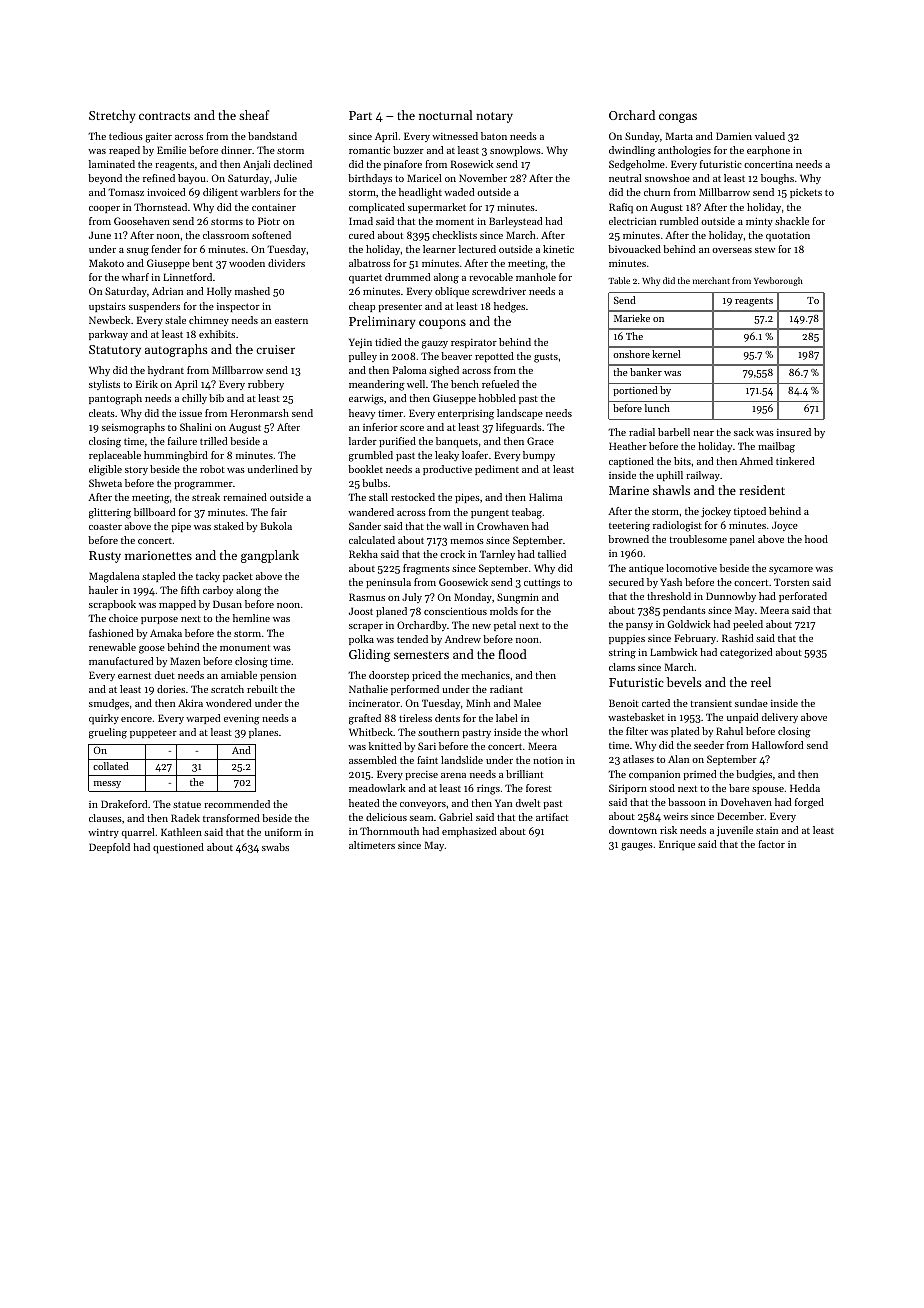 The width and height of the screenshot is (924, 1308). What do you see at coordinates (792, 221) in the screenshot?
I see `shackle` at bounding box center [792, 221].
